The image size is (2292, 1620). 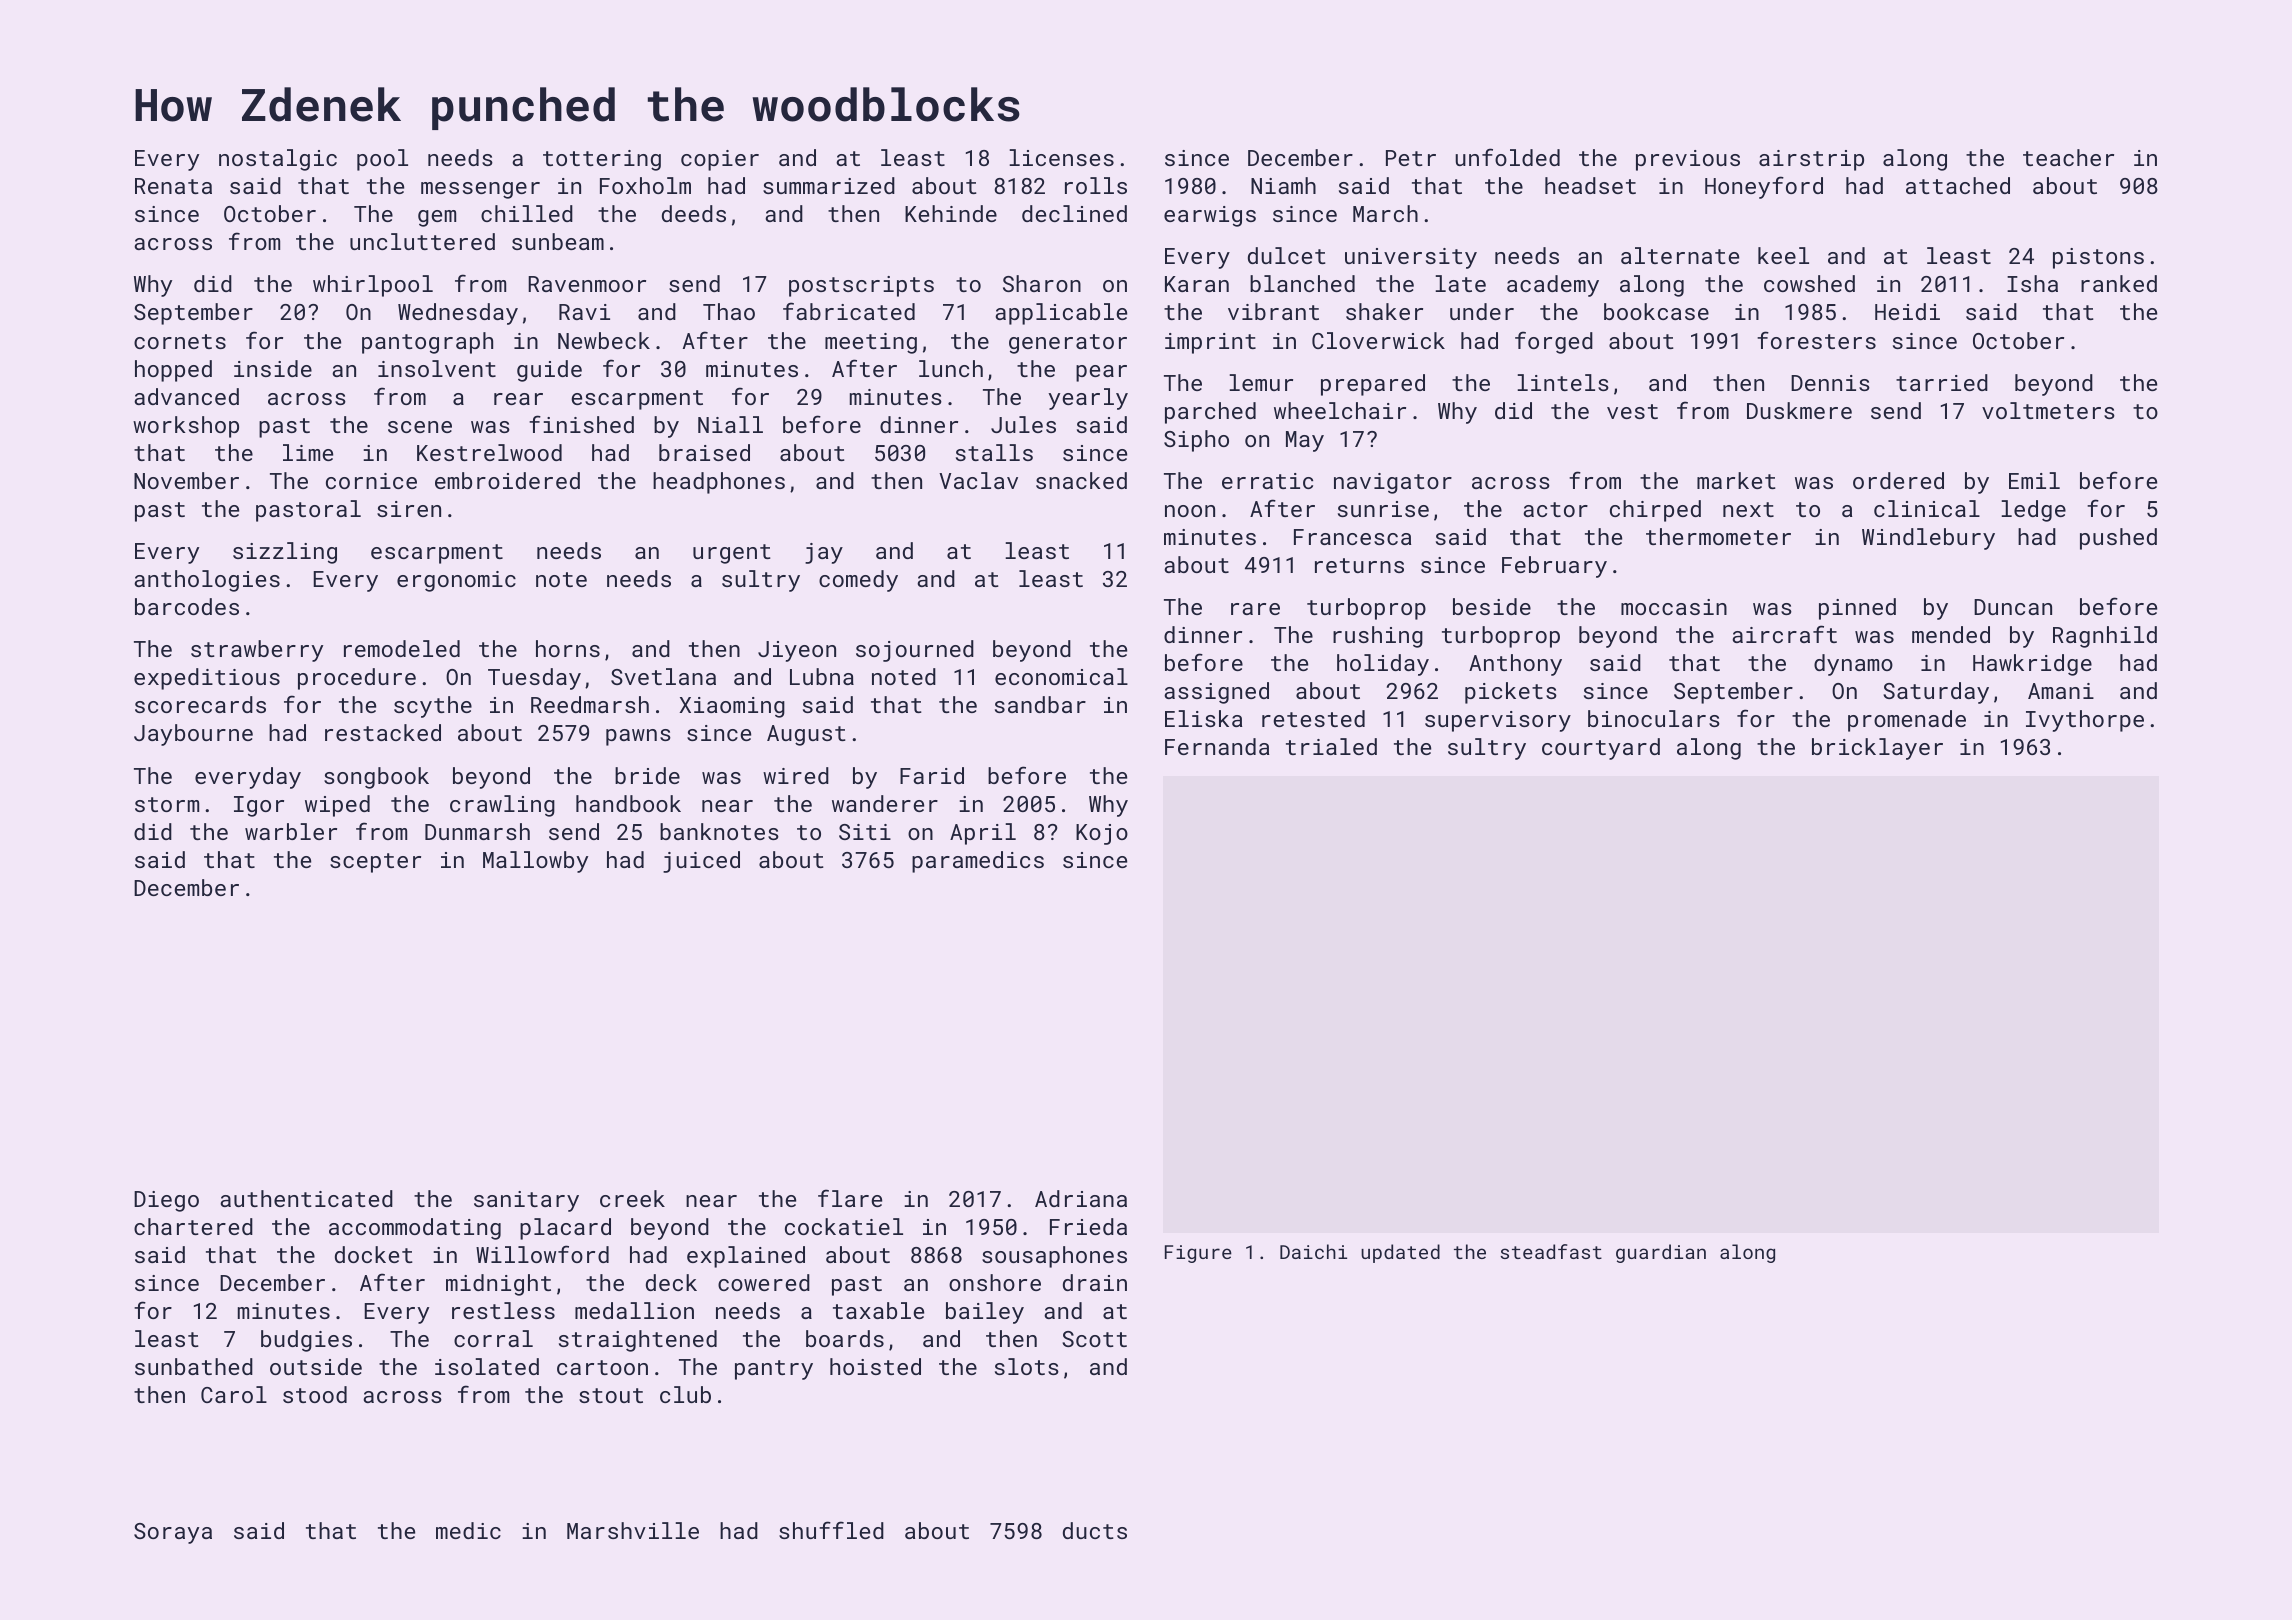 I want to click on airstrip, so click(x=1811, y=160).
